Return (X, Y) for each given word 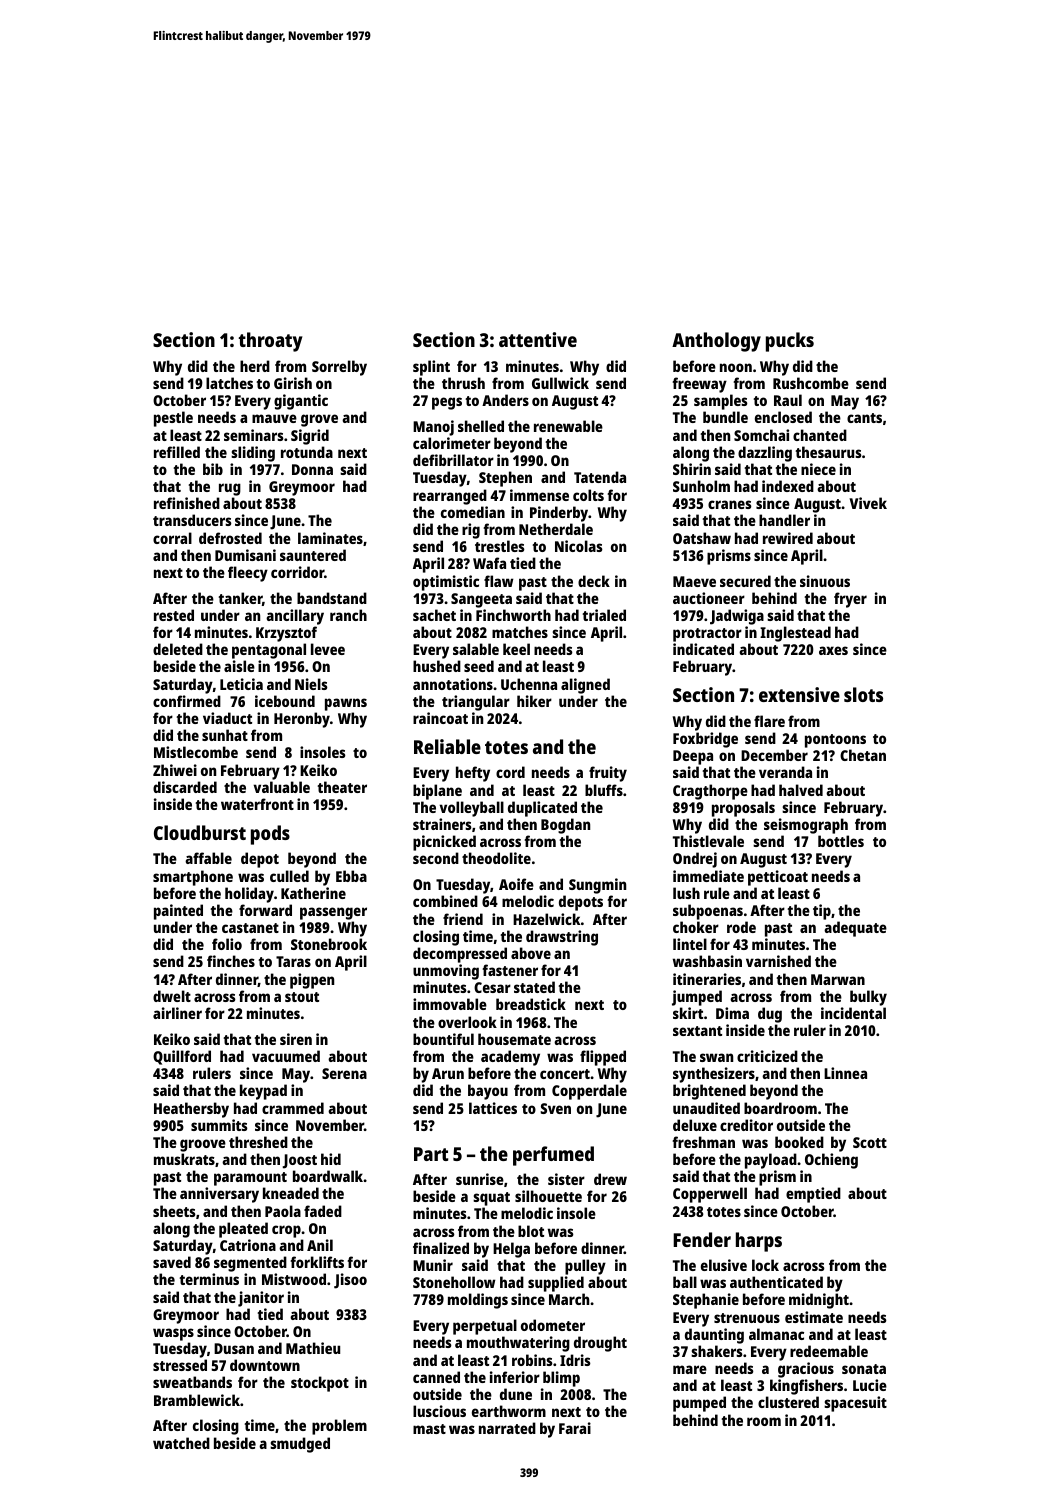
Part (431, 1154)
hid (331, 1159)
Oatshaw (702, 538)
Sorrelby (339, 368)
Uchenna (529, 684)
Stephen (505, 479)
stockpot (320, 1384)
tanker (240, 598)
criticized (767, 1056)
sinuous (825, 581)
